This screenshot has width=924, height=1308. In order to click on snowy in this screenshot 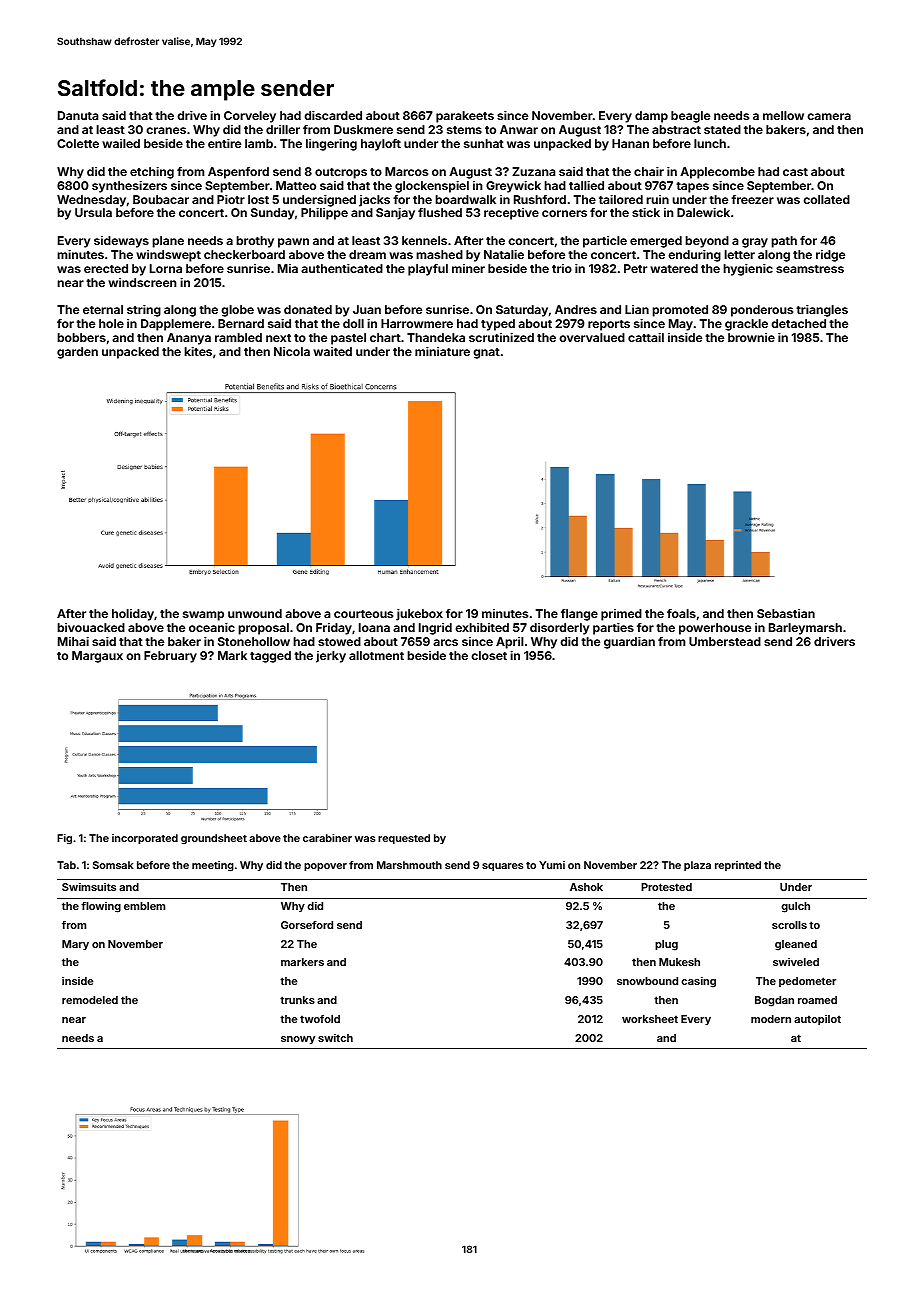, I will do `click(298, 1040)`.
